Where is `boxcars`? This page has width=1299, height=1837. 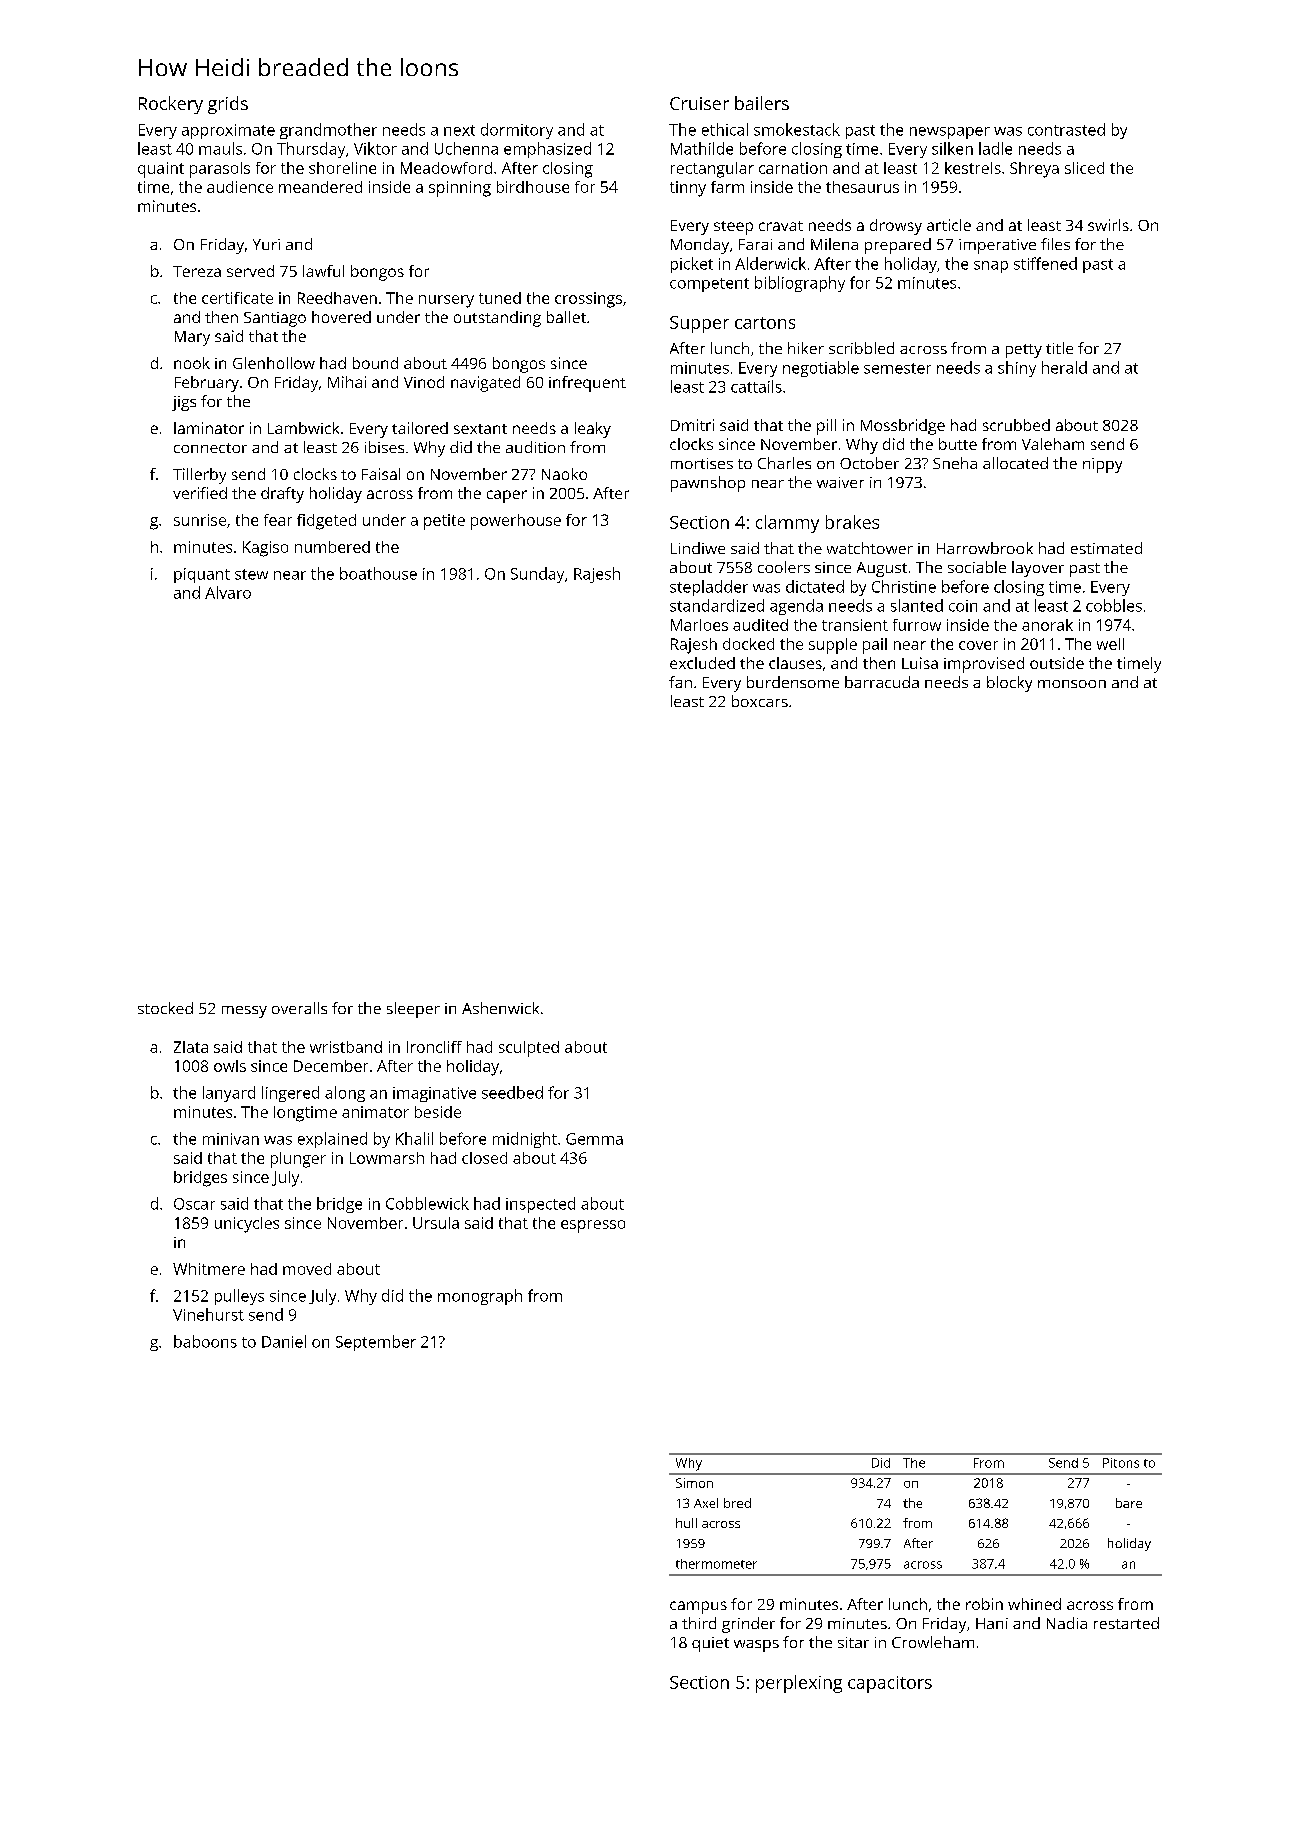 boxcars is located at coordinates (760, 701).
